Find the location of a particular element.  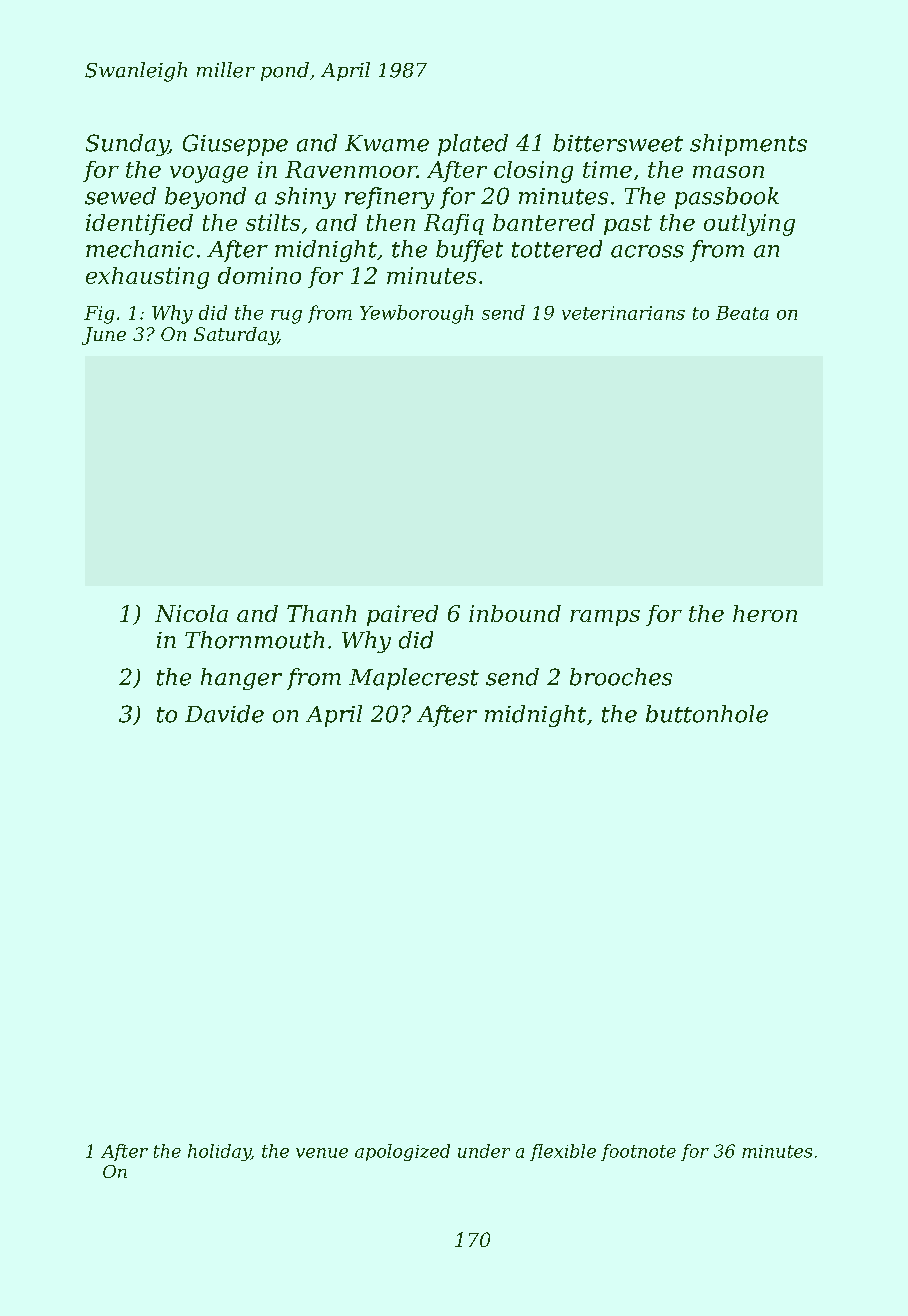

brooches is located at coordinates (621, 677).
